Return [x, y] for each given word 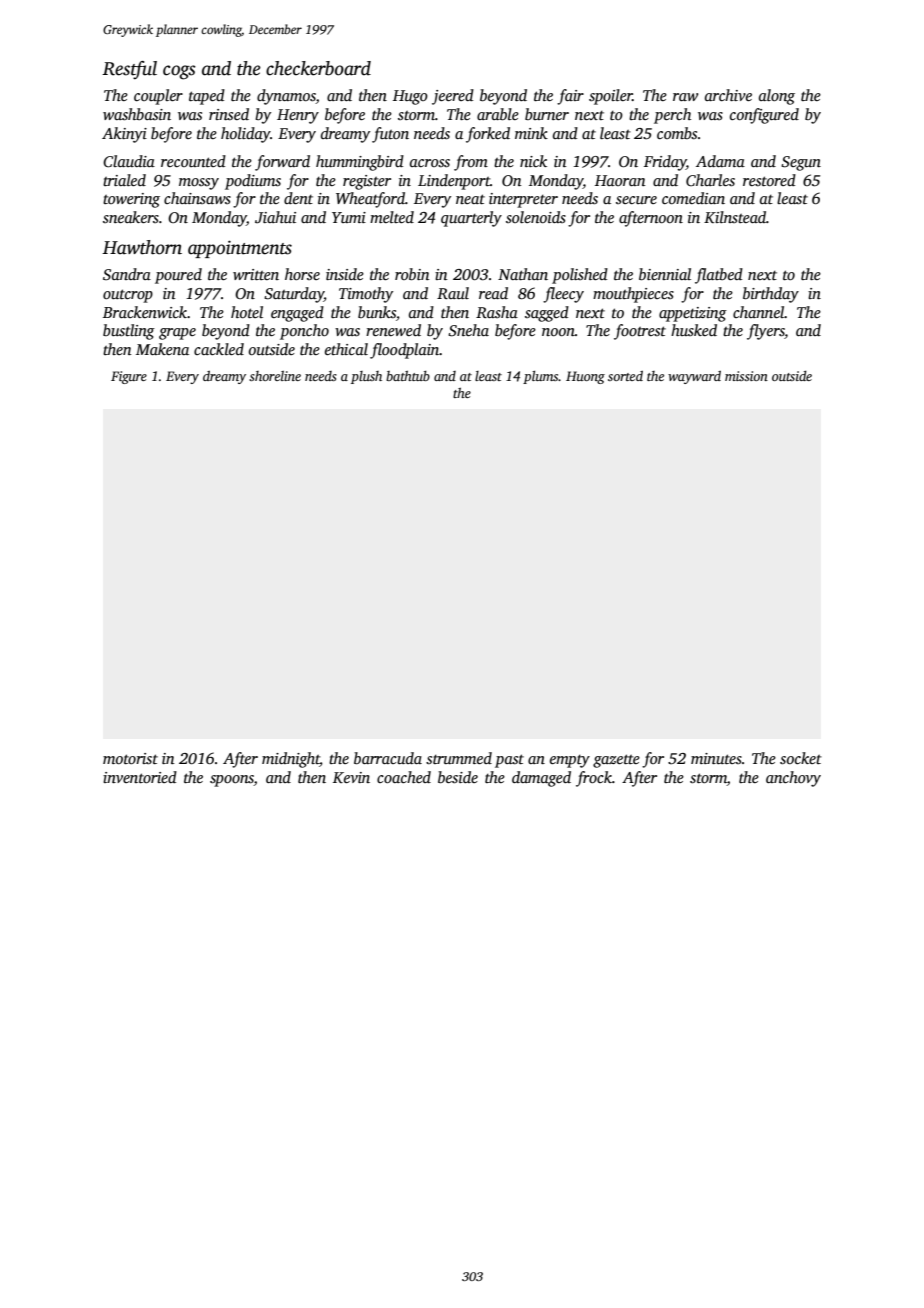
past [509, 761]
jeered [453, 97]
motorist [130, 759]
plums [541, 377]
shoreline [275, 376]
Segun [801, 163]
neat [470, 199]
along [777, 97]
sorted [625, 376]
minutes [716, 758]
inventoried [140, 777]
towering [131, 200]
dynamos [286, 97]
